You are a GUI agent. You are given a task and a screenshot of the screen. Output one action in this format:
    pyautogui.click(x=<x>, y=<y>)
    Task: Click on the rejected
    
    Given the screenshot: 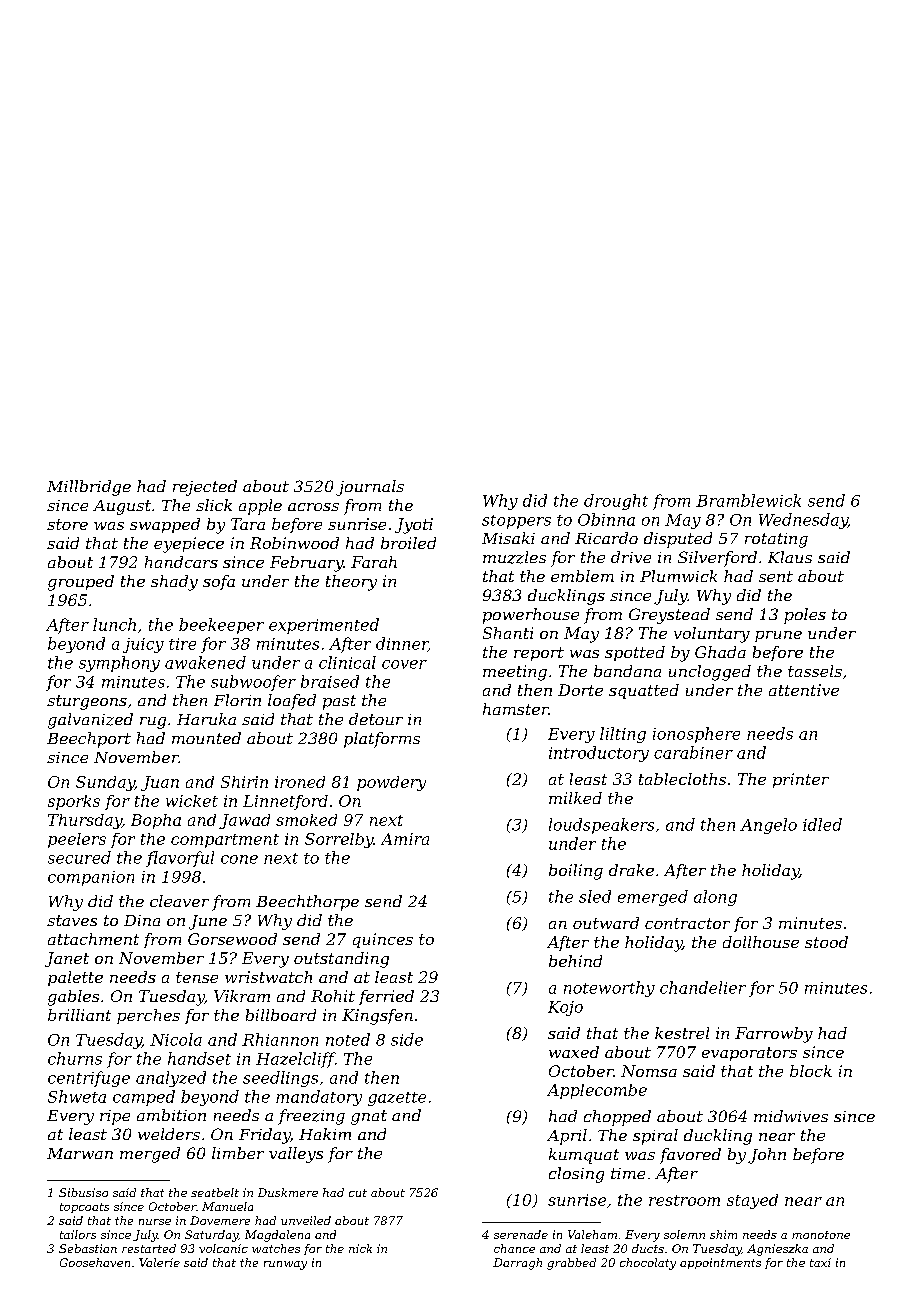 What is the action you would take?
    pyautogui.click(x=205, y=488)
